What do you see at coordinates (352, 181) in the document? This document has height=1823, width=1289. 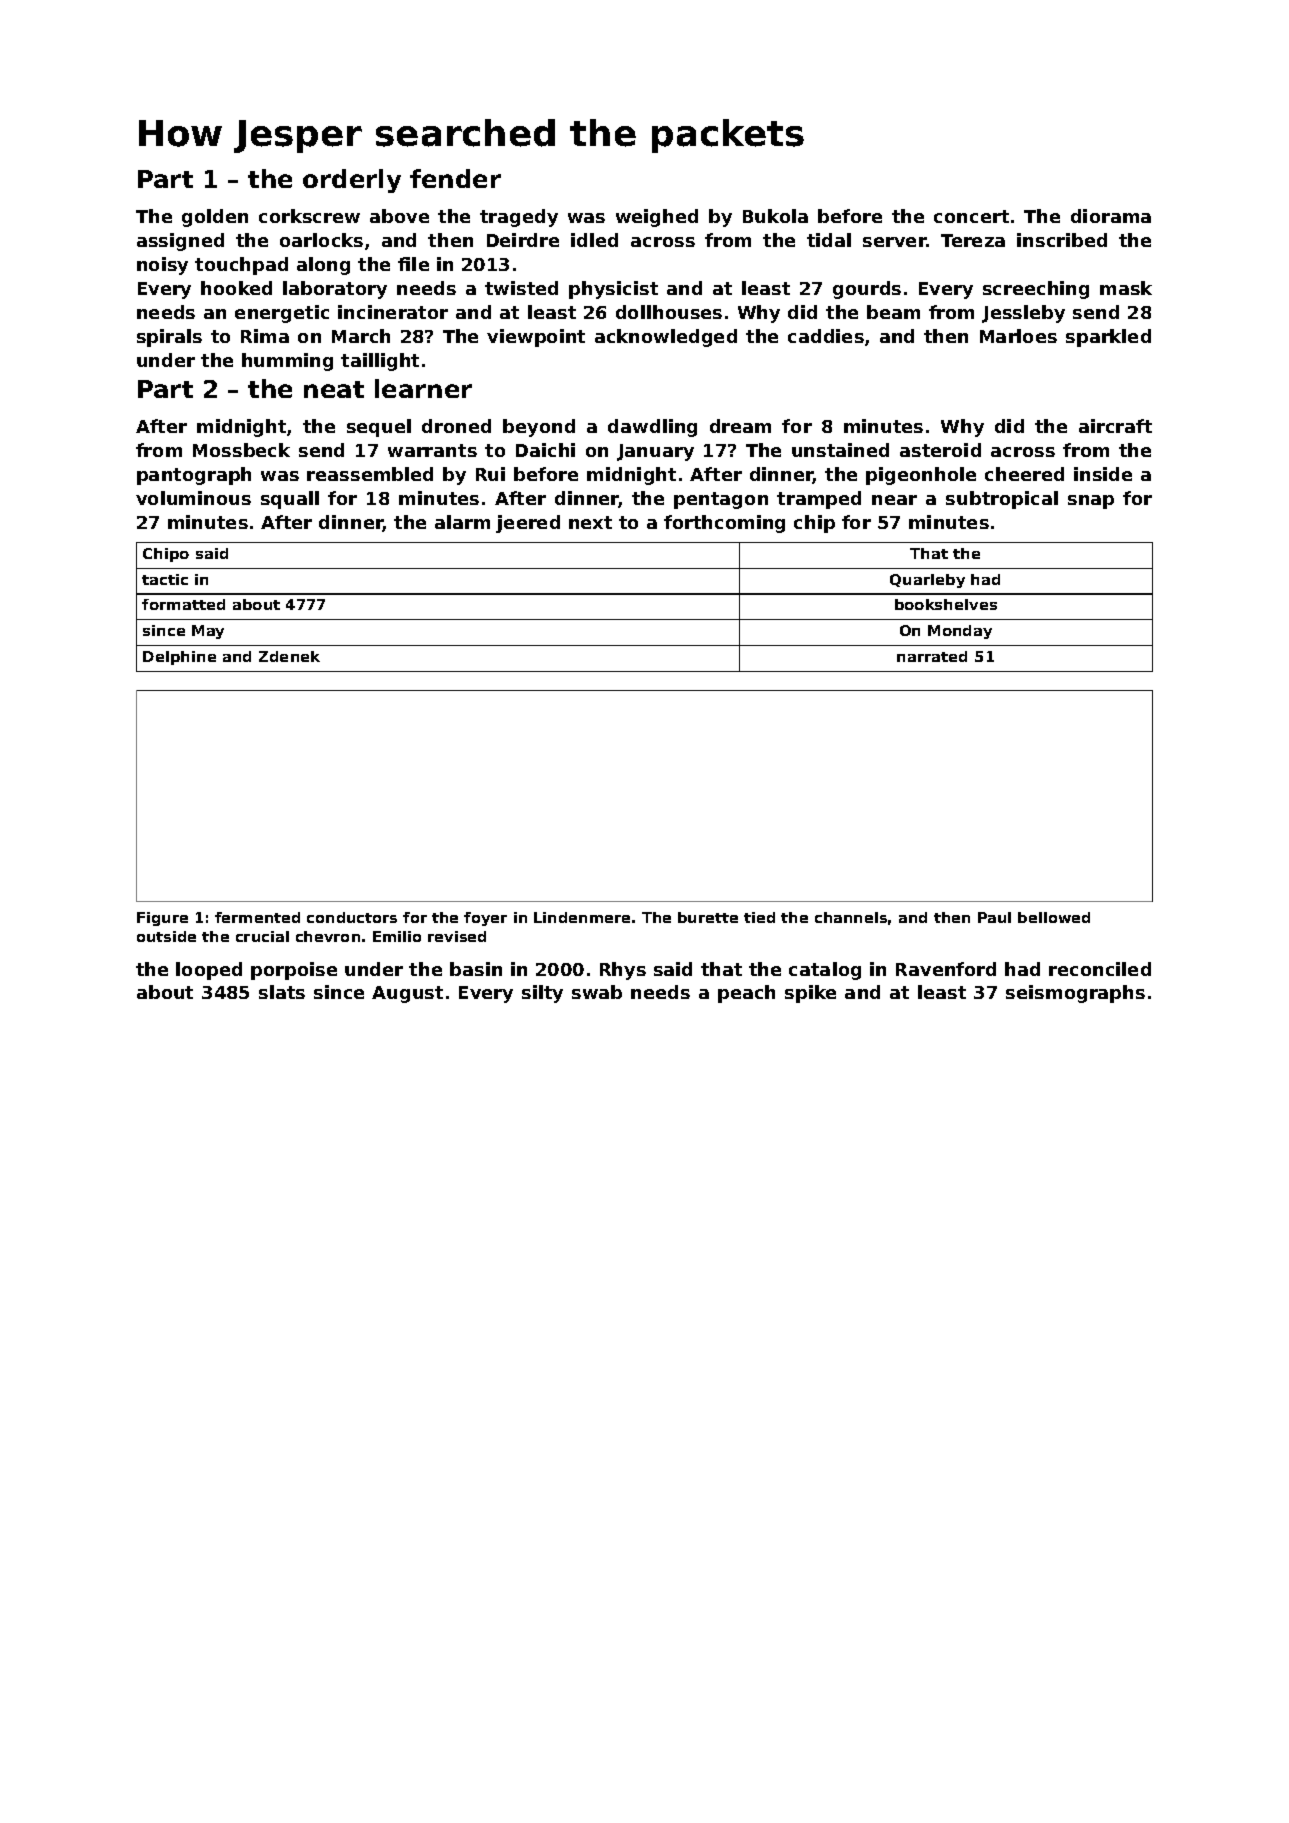 I see `orderly` at bounding box center [352, 181].
